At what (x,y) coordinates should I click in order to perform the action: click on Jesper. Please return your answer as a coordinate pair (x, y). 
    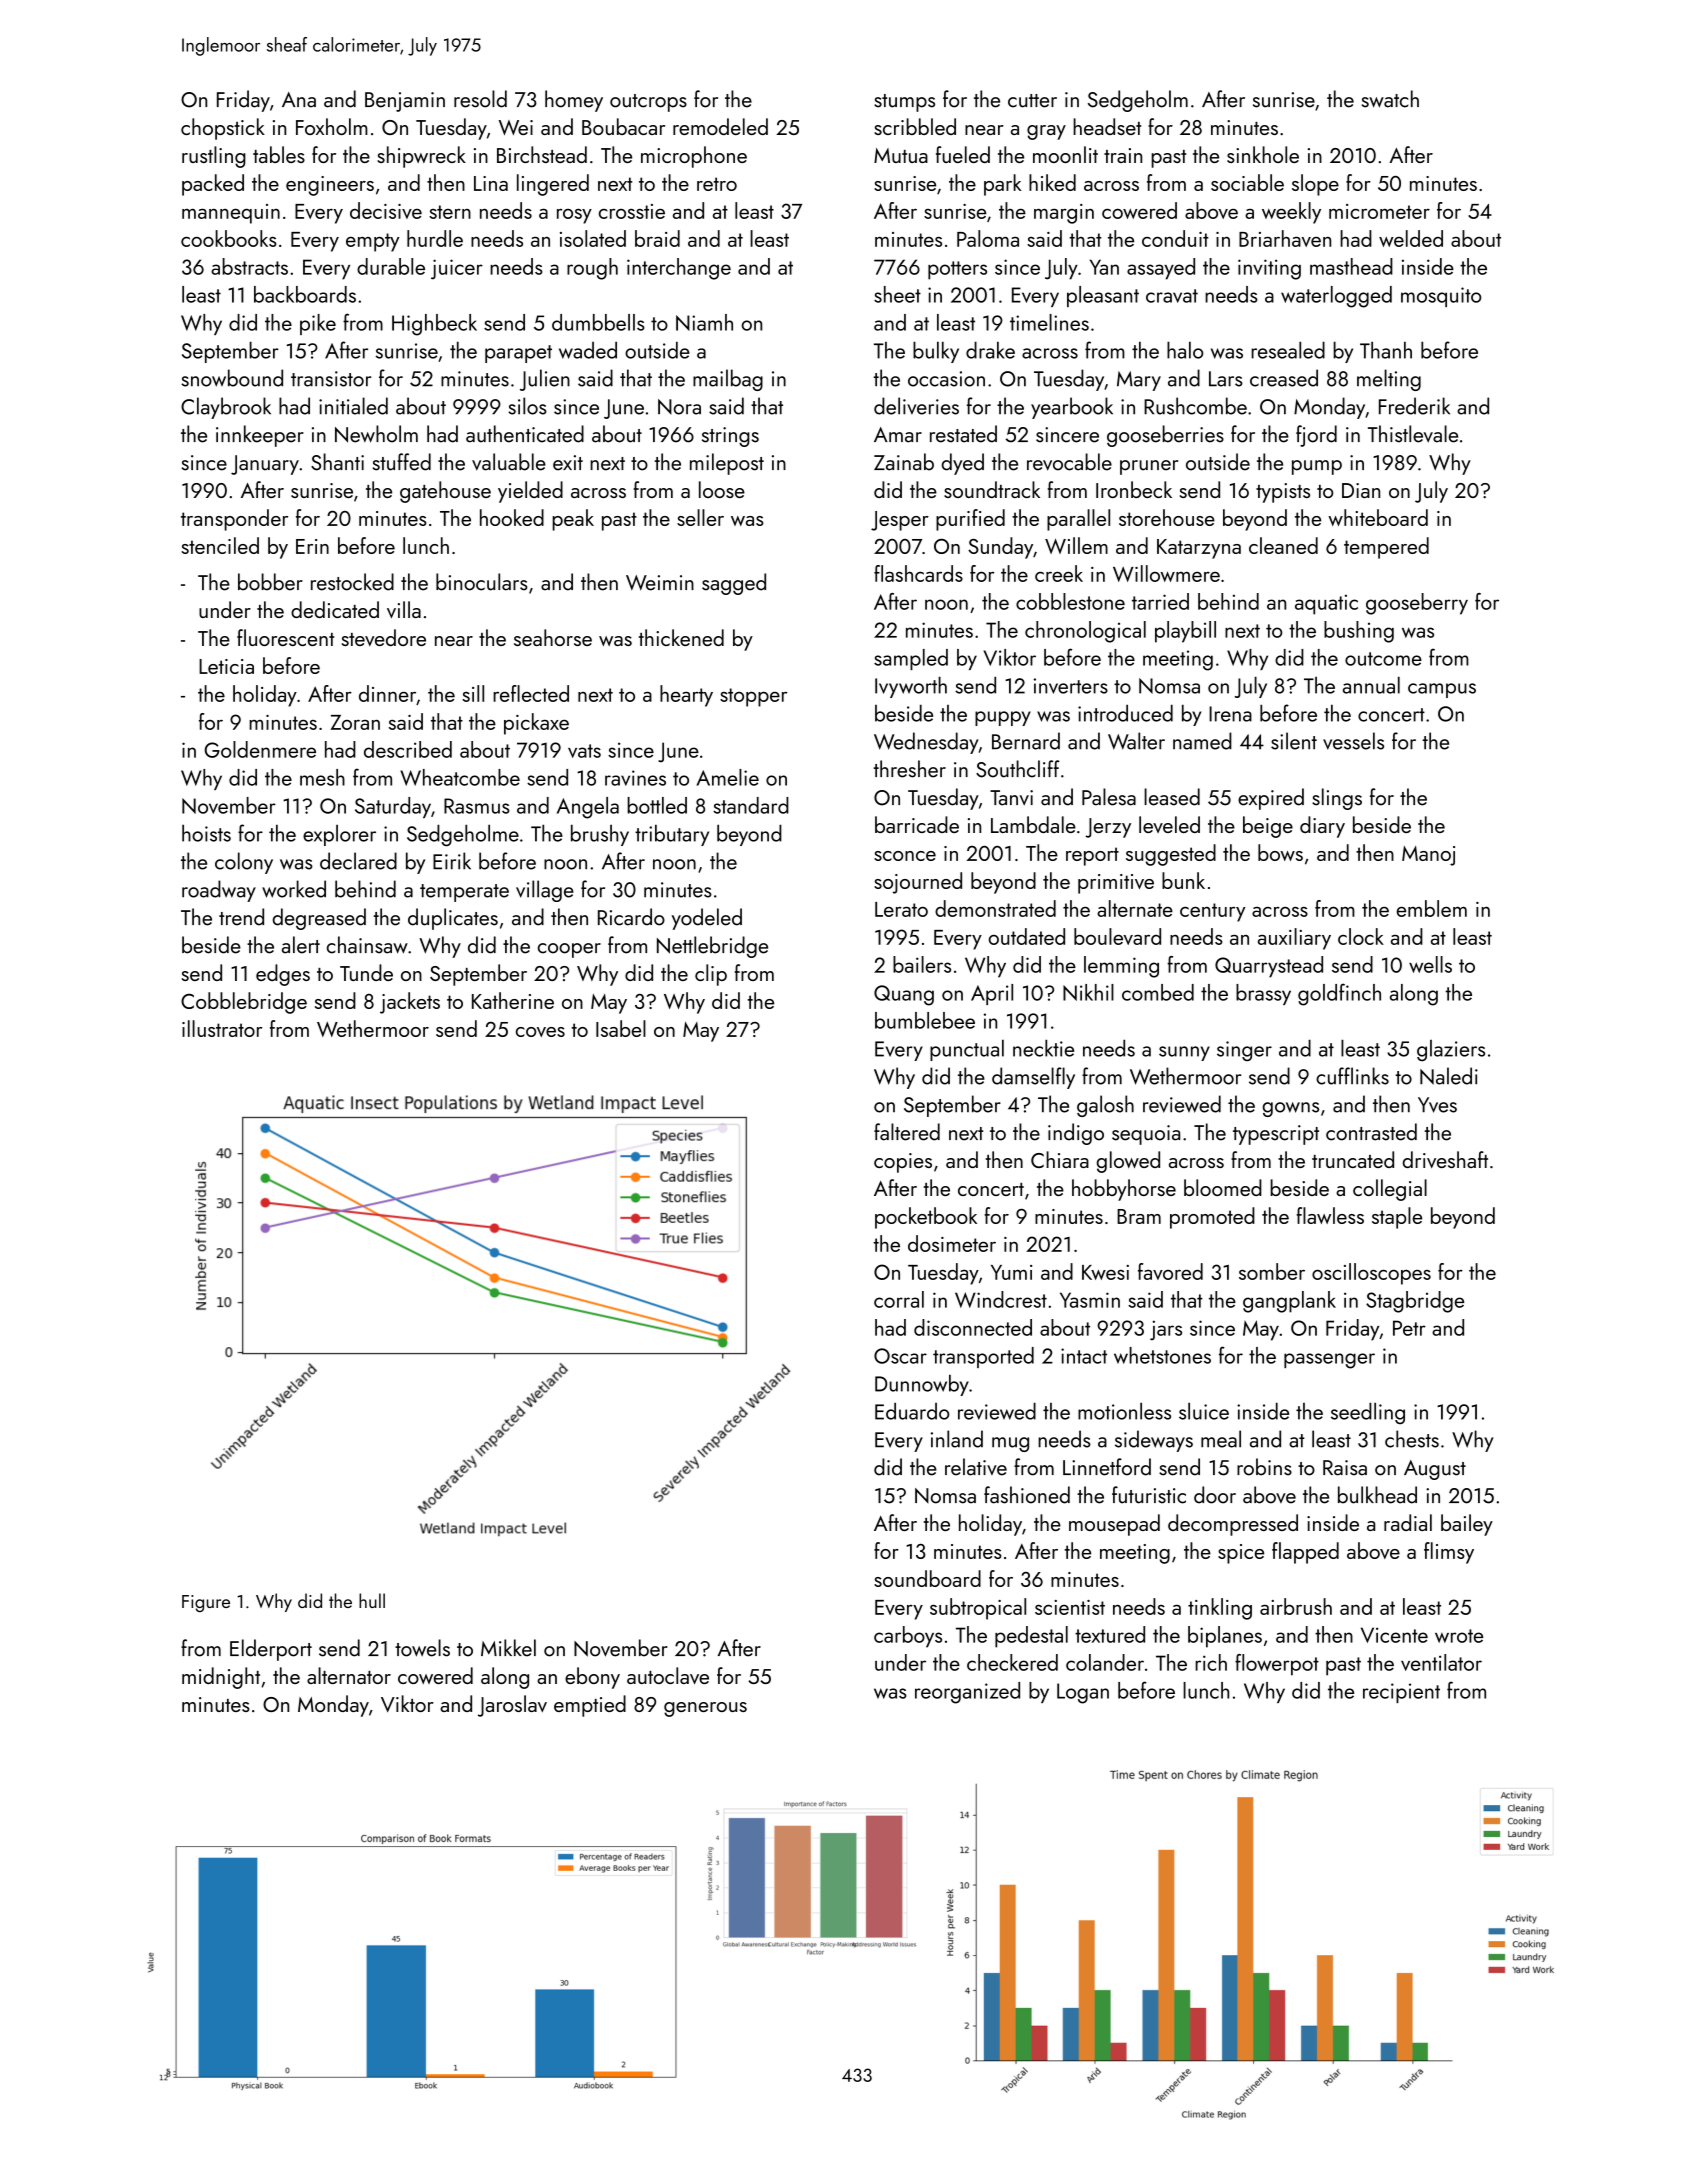
    Looking at the image, I should click on (900, 521).
